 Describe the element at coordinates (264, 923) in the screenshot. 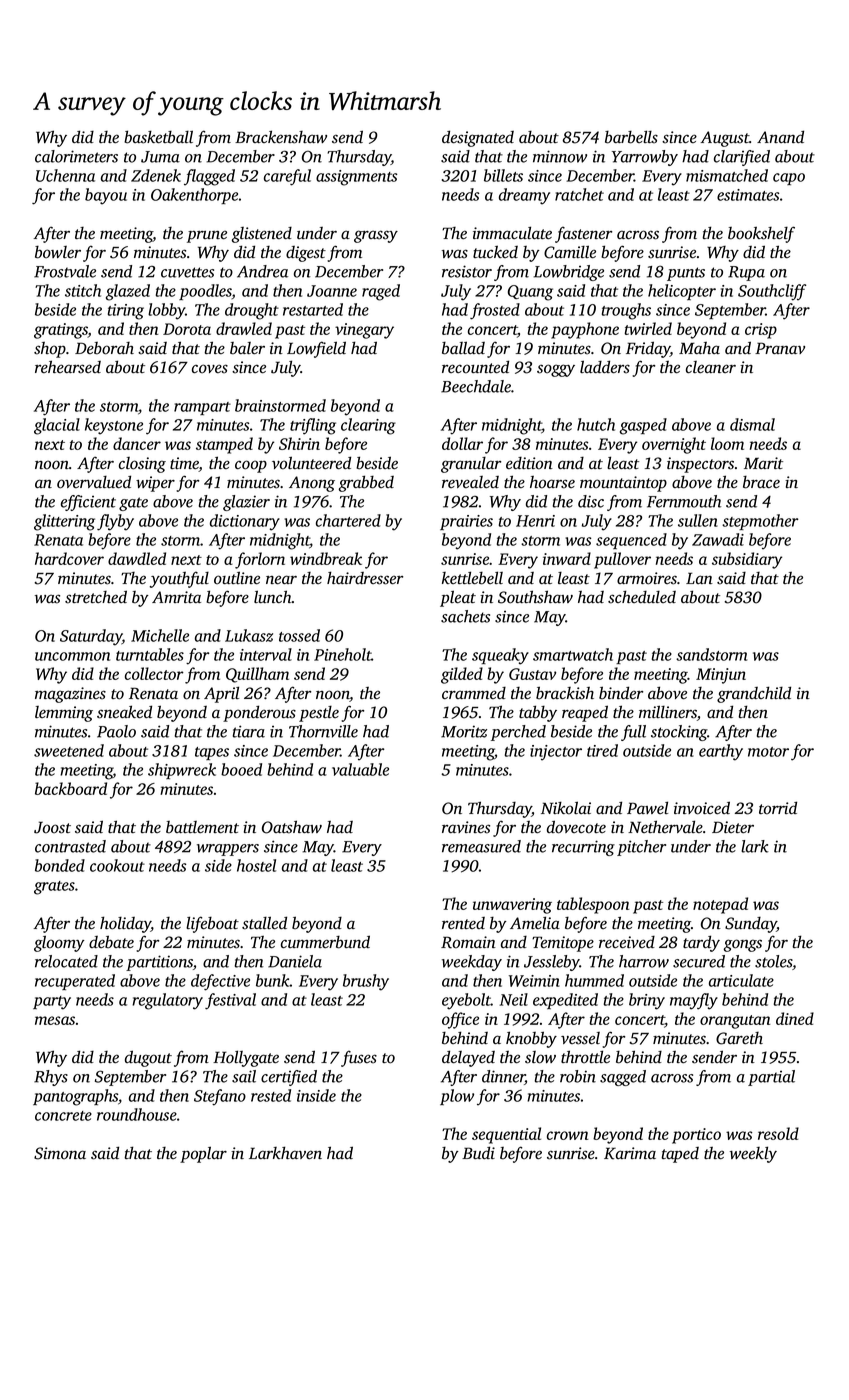

I see `stalled` at that location.
